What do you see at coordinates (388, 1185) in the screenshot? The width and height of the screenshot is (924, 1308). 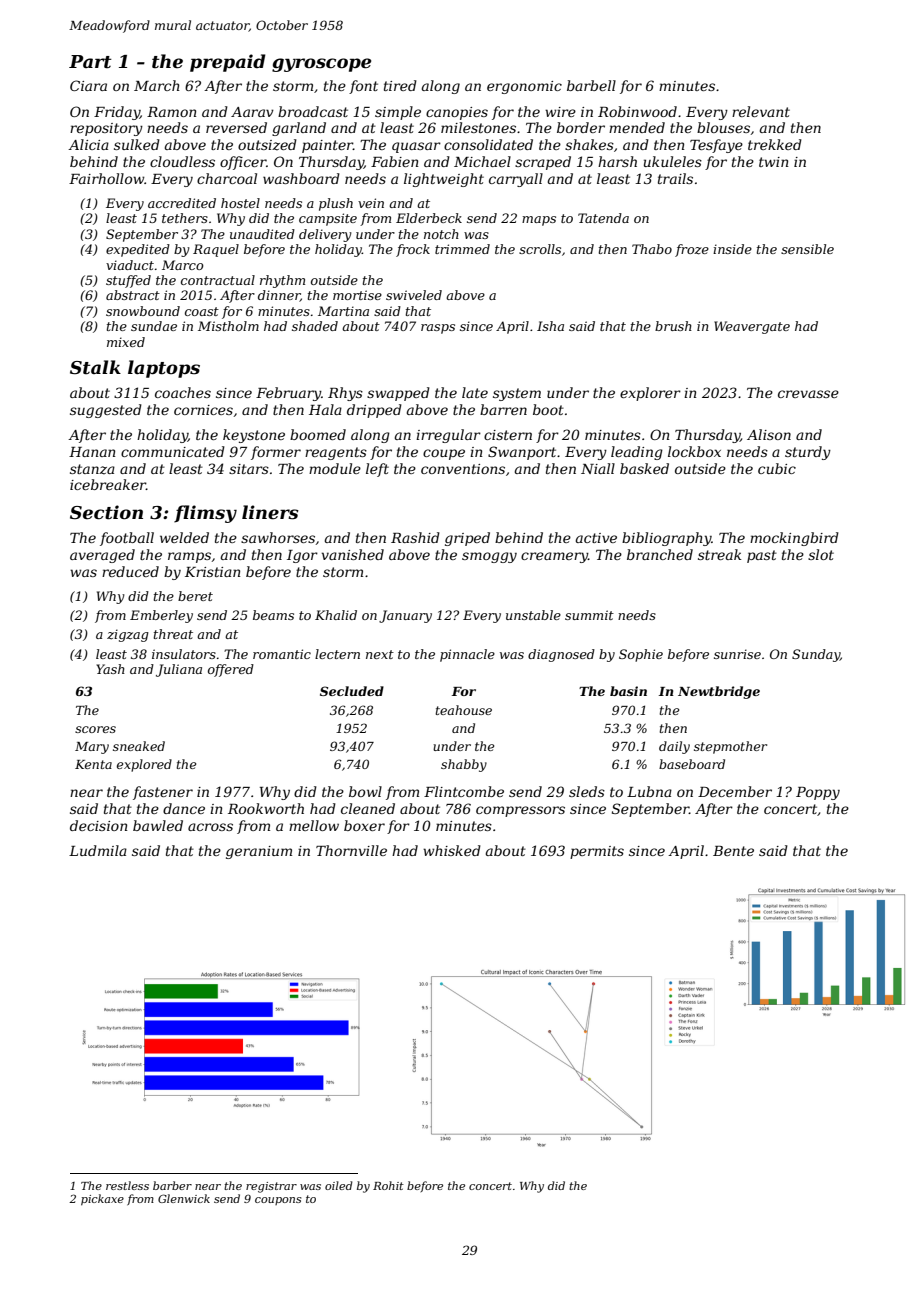 I see `Rohit` at bounding box center [388, 1185].
